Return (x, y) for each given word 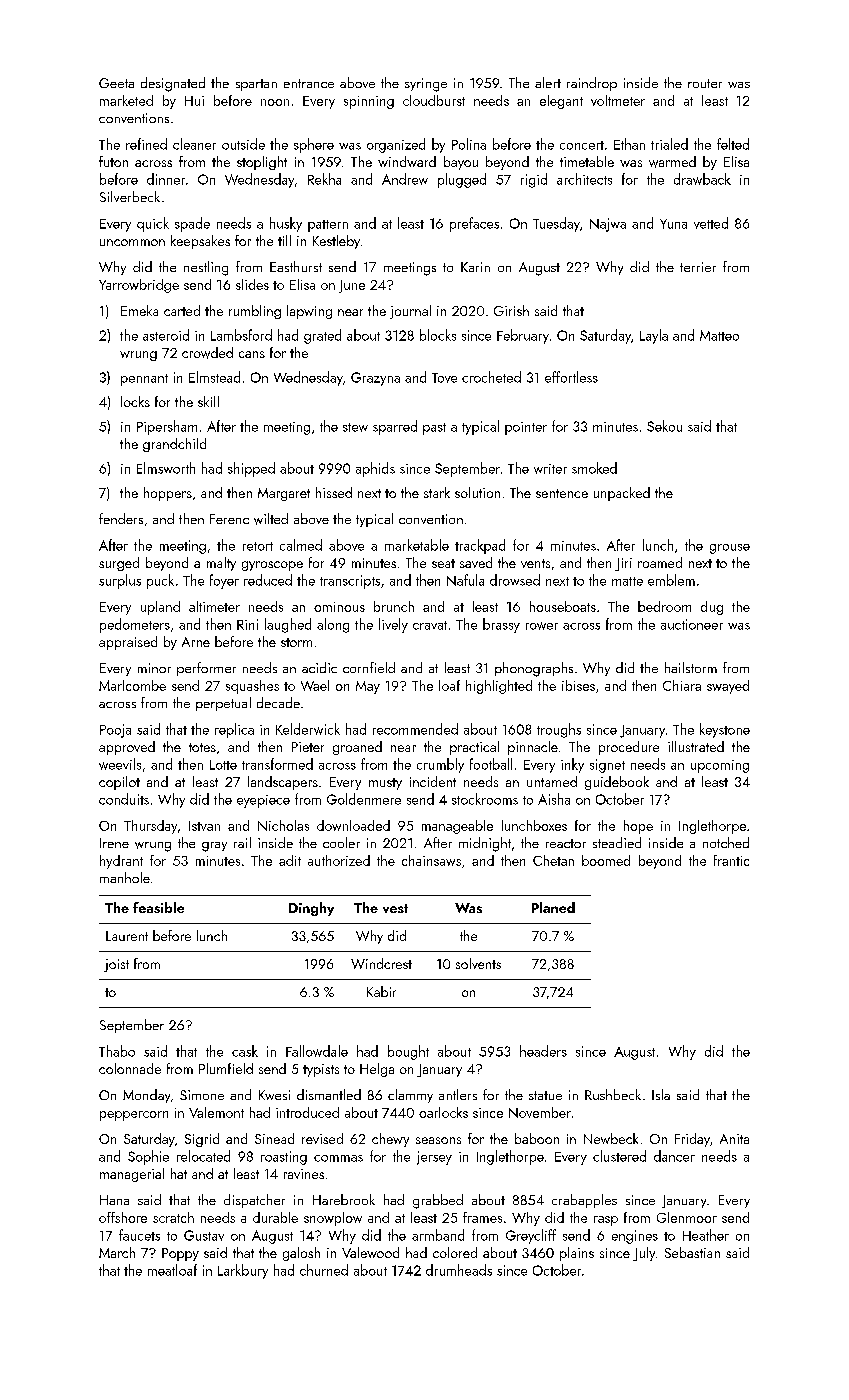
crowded (207, 353)
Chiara (682, 685)
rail (242, 842)
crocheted (491, 377)
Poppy (180, 1254)
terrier (698, 267)
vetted (711, 223)
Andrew (405, 179)
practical (474, 748)
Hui (194, 101)
